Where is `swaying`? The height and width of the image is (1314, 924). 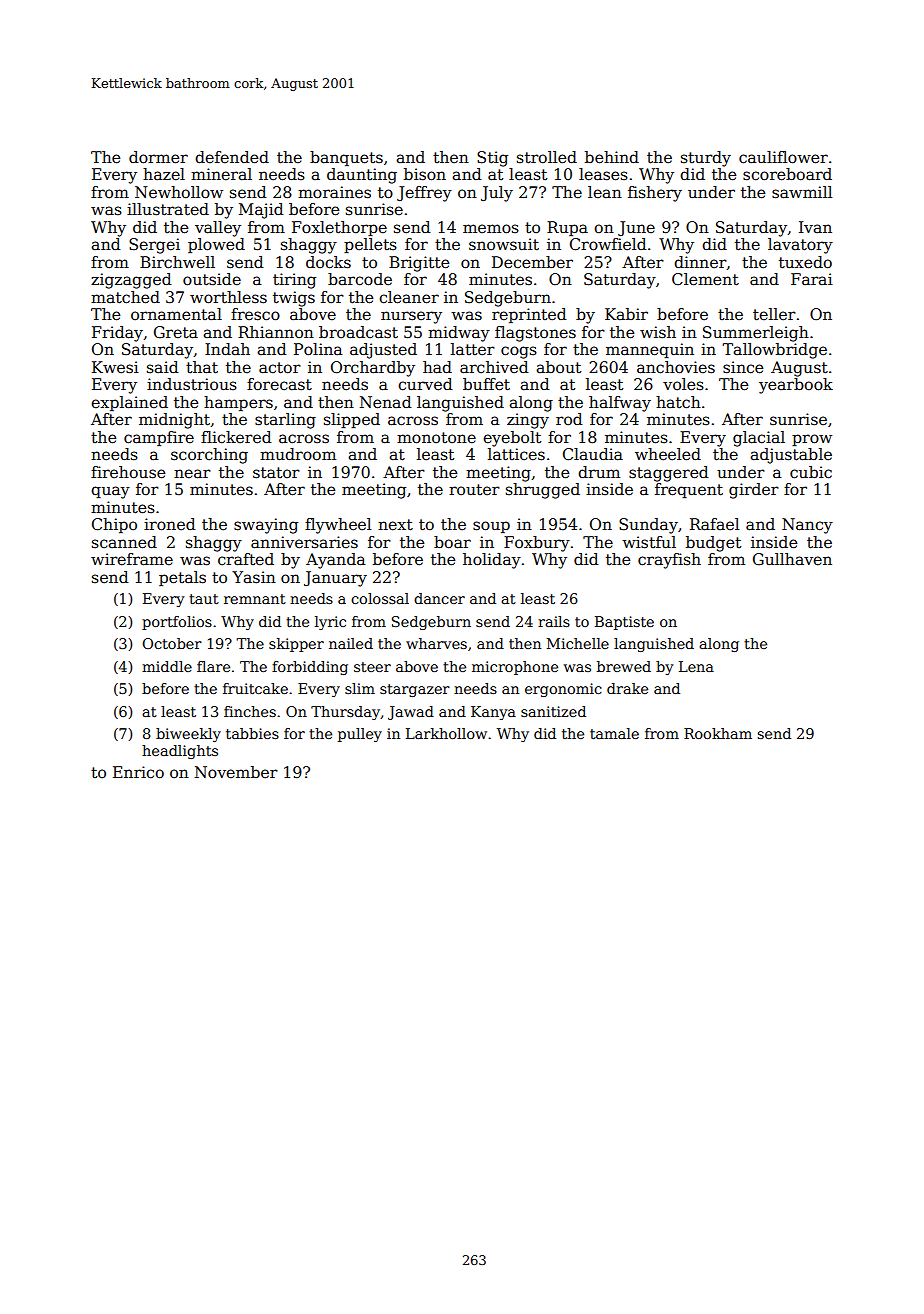
swaying is located at coordinates (266, 526).
